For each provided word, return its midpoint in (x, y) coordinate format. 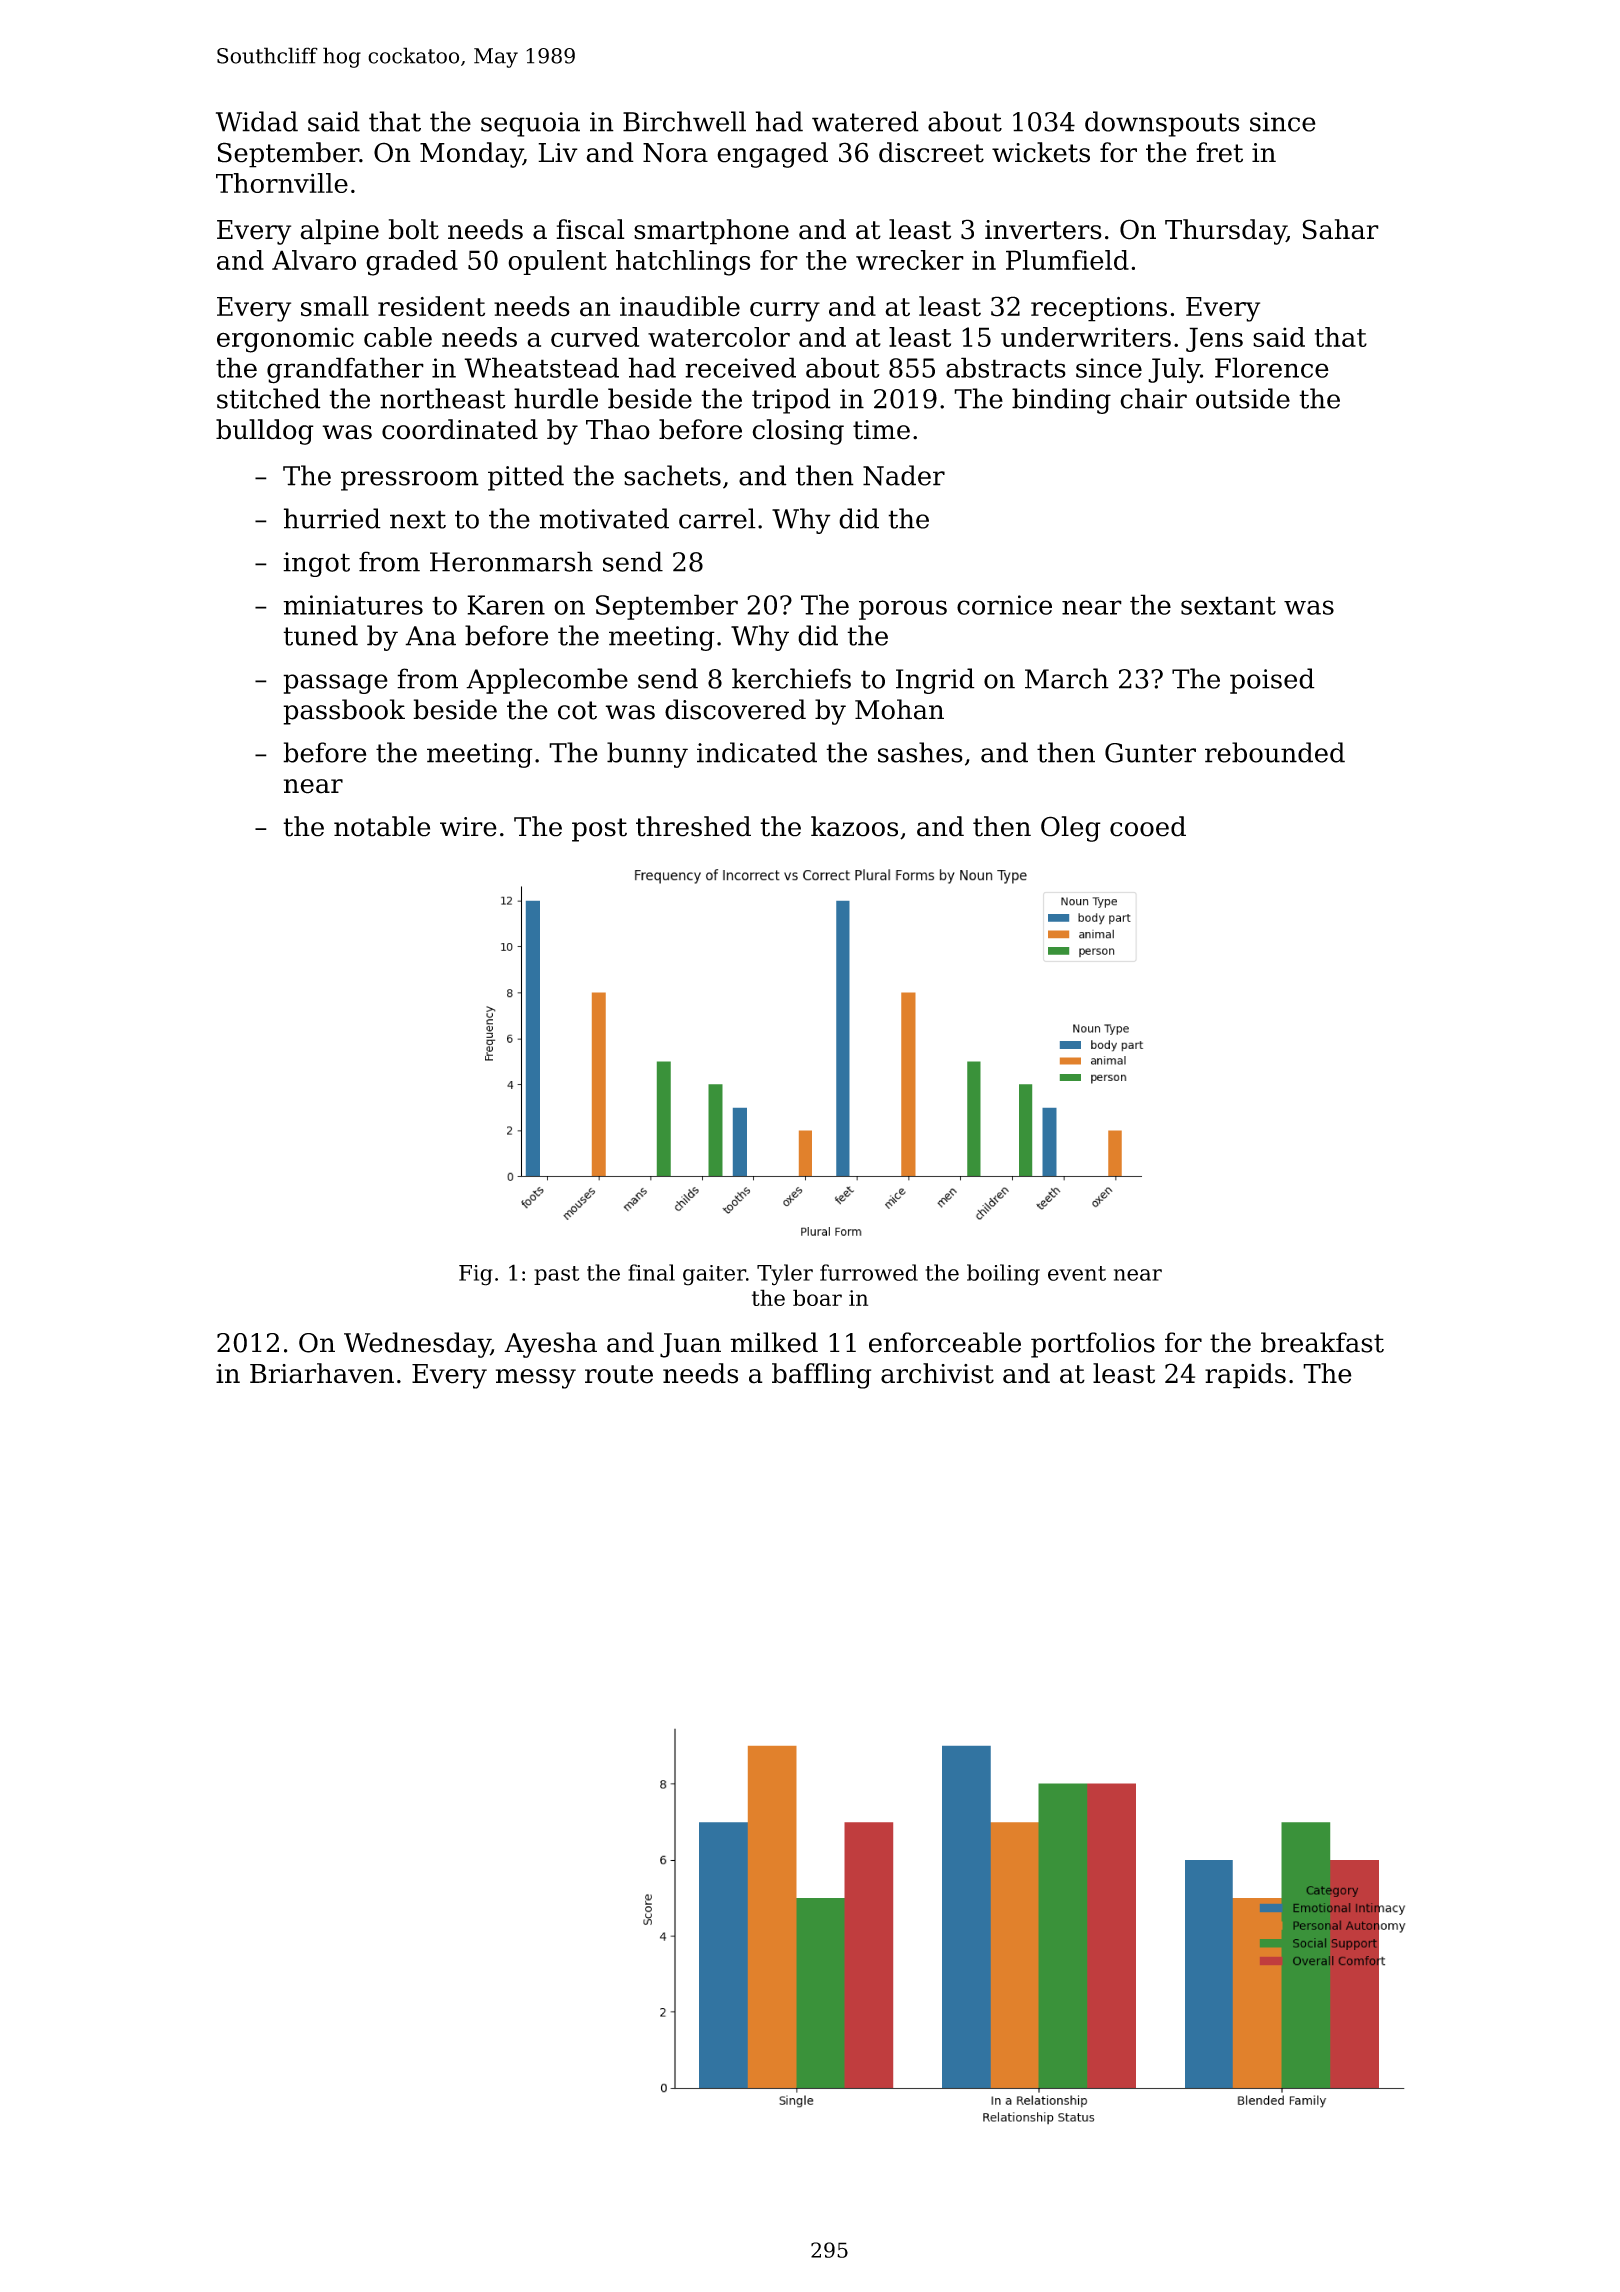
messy (536, 1379)
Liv (558, 152)
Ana (430, 636)
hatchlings (683, 263)
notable (382, 826)
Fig (476, 1275)
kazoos (854, 826)
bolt (414, 229)
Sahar (1340, 229)
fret (1219, 152)
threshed (693, 826)
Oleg (1071, 829)
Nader (904, 475)
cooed (1148, 826)
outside (1243, 398)
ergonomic (285, 340)
